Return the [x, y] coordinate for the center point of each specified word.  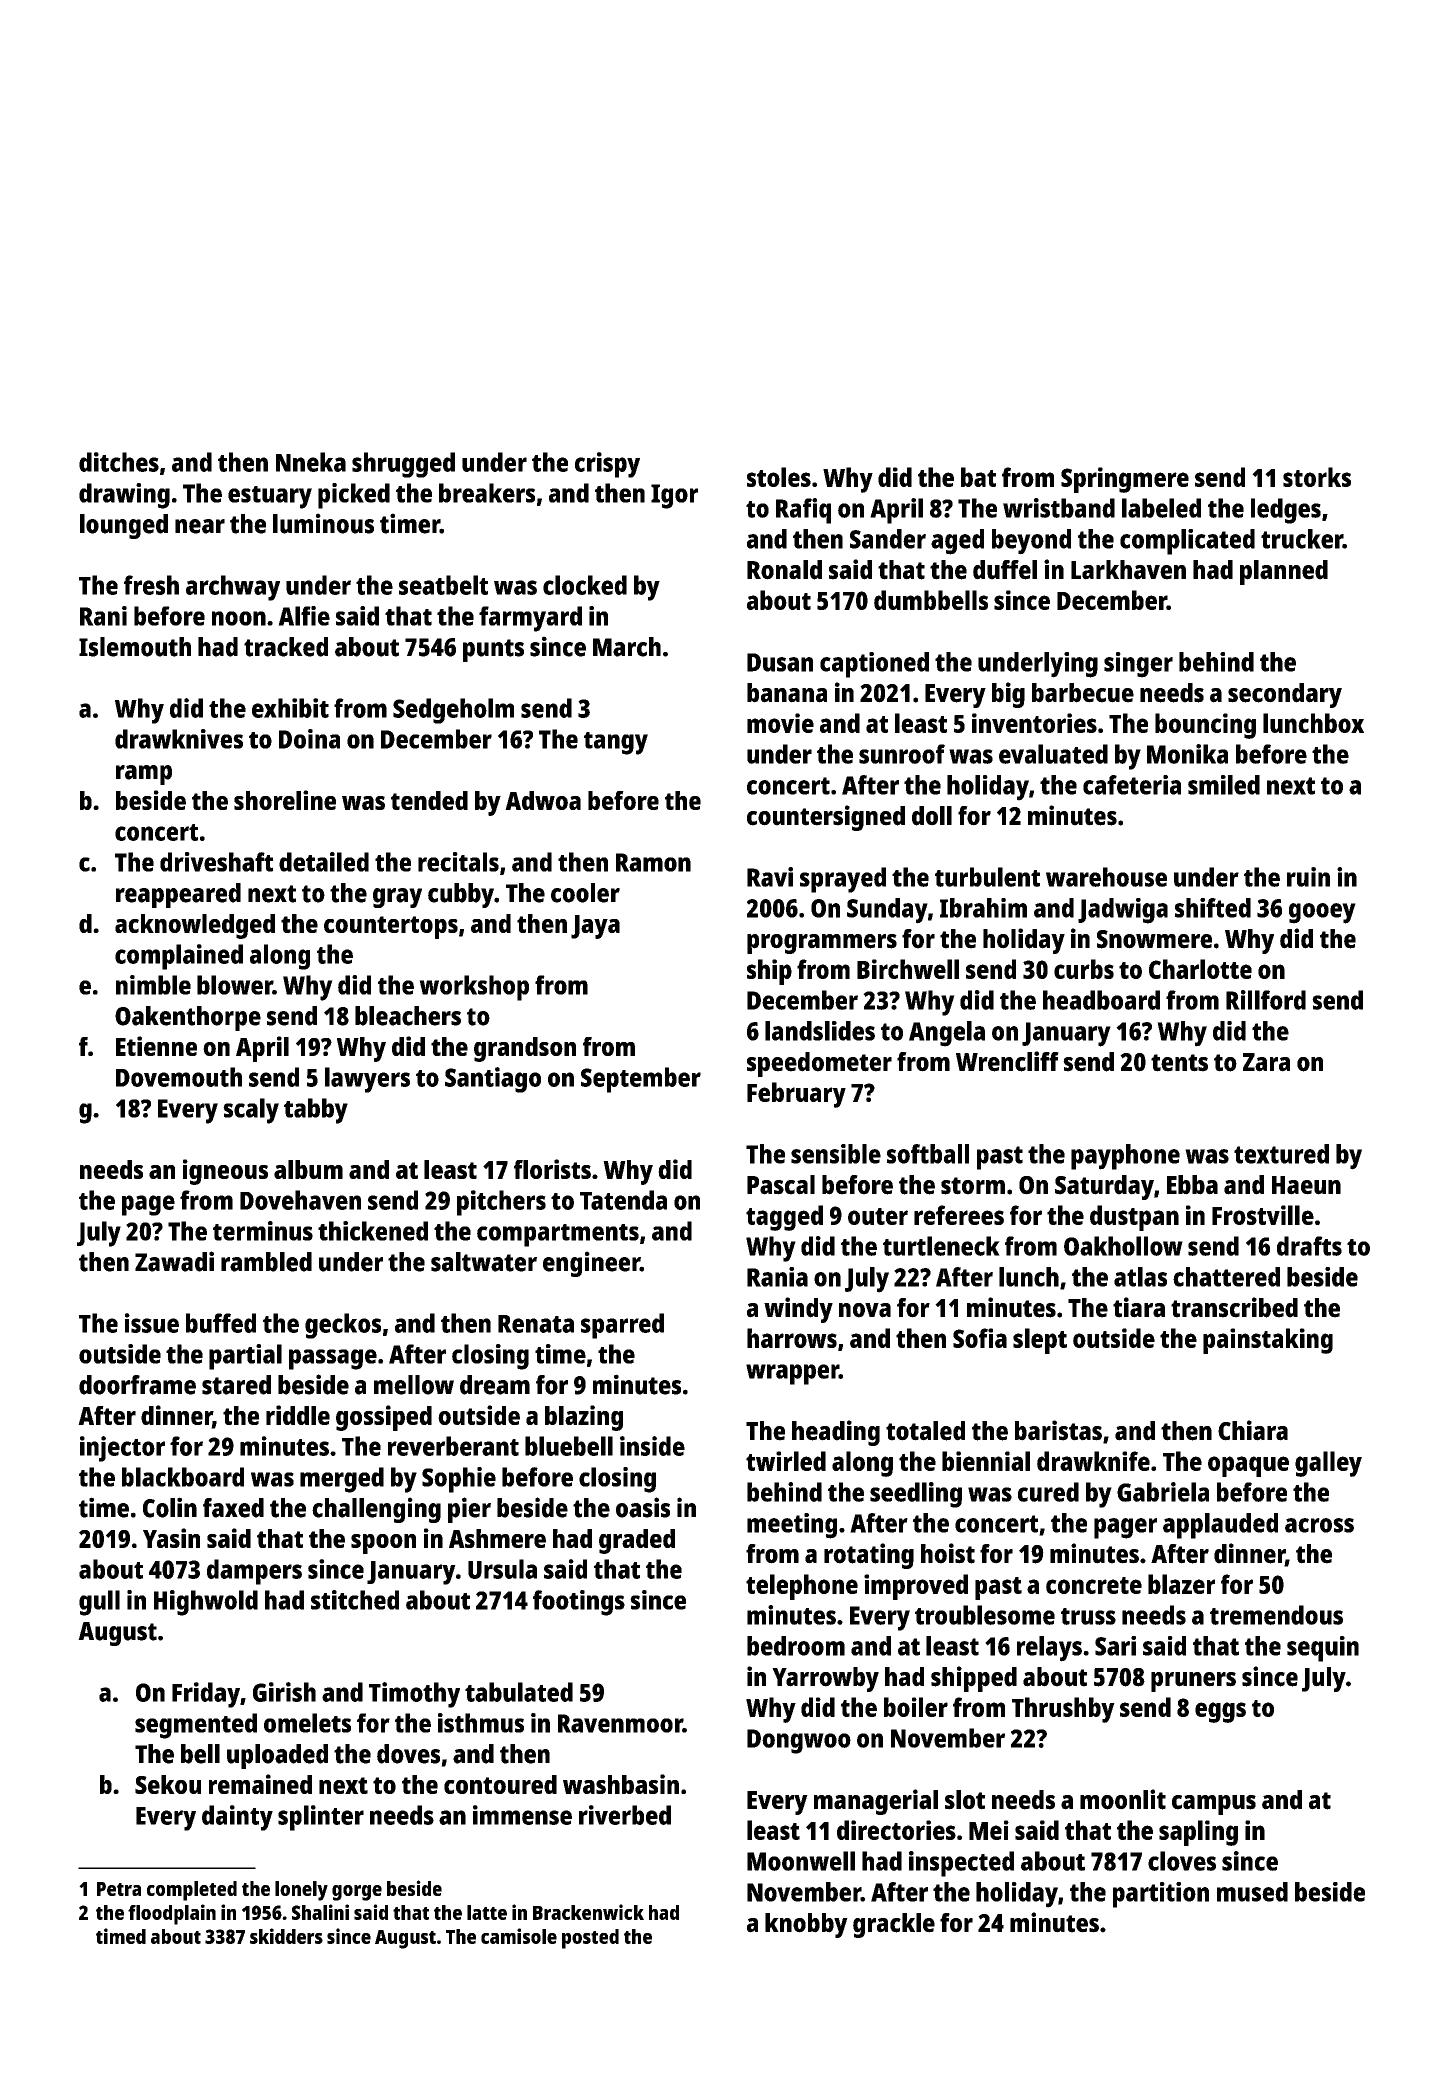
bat [978, 477]
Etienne [156, 1046]
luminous [323, 523]
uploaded [277, 1756]
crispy [607, 465]
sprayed [843, 880]
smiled [1224, 785]
